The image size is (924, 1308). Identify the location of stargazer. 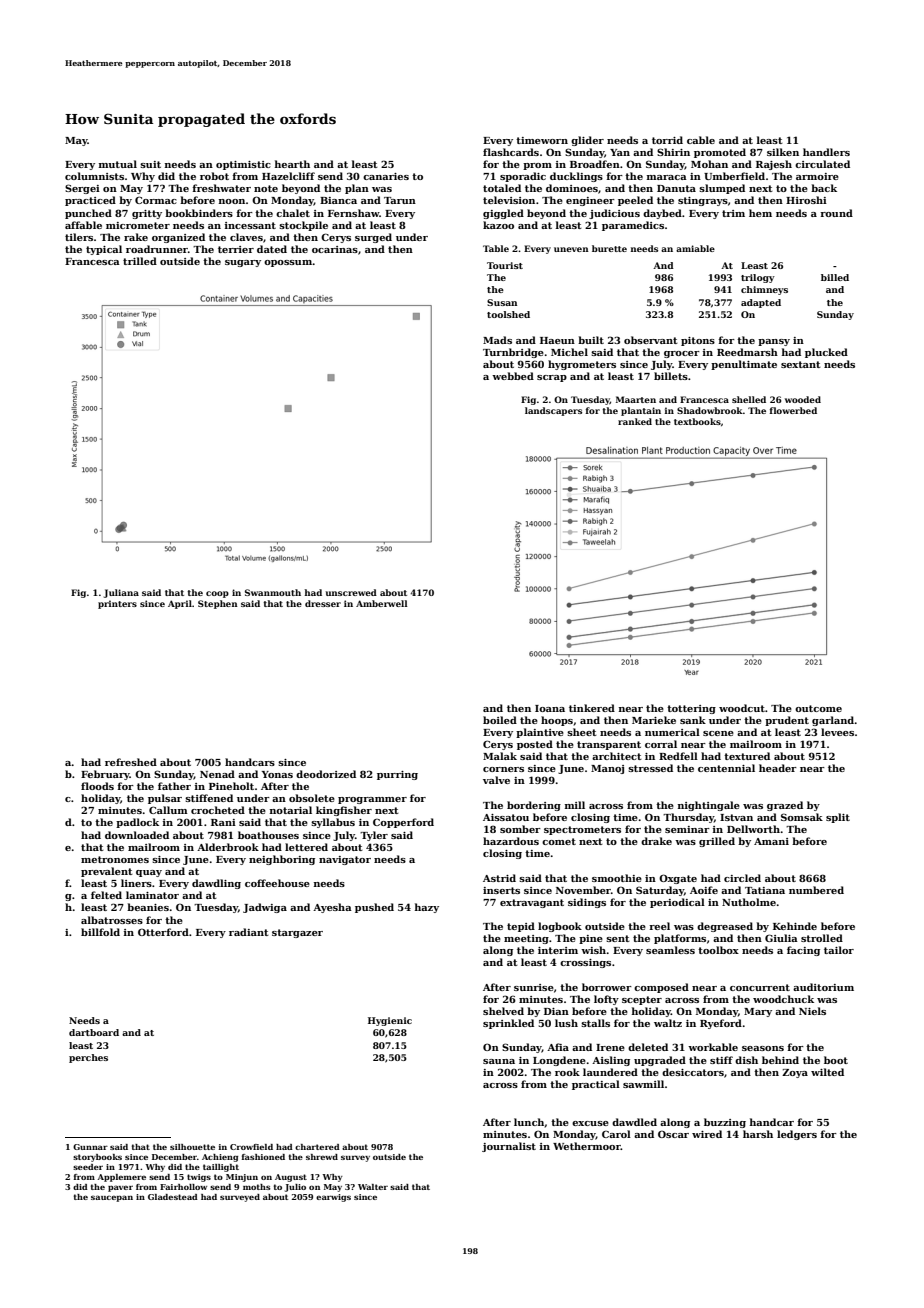
(297, 933).
